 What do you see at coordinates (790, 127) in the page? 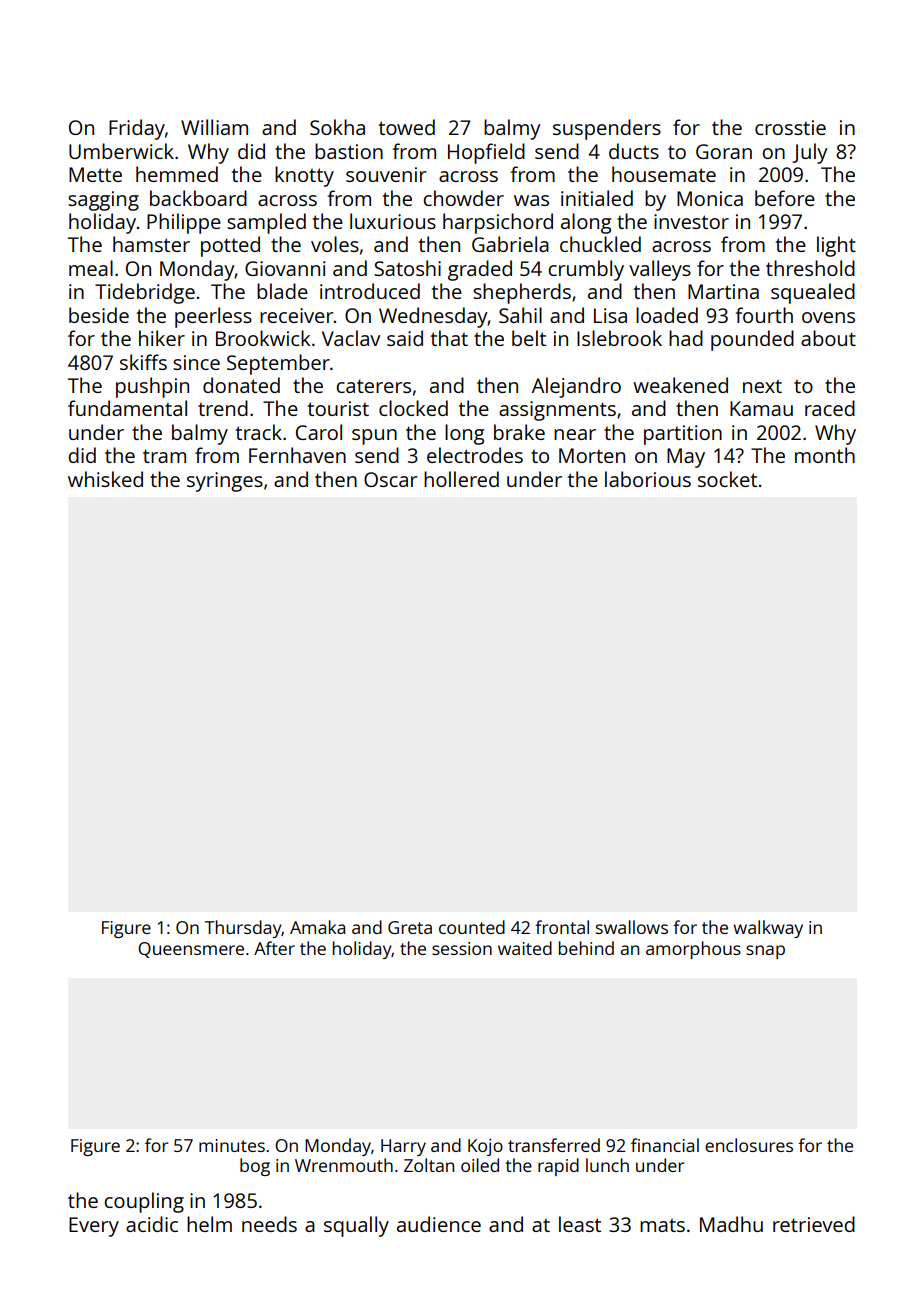
I see `crosstie` at bounding box center [790, 127].
